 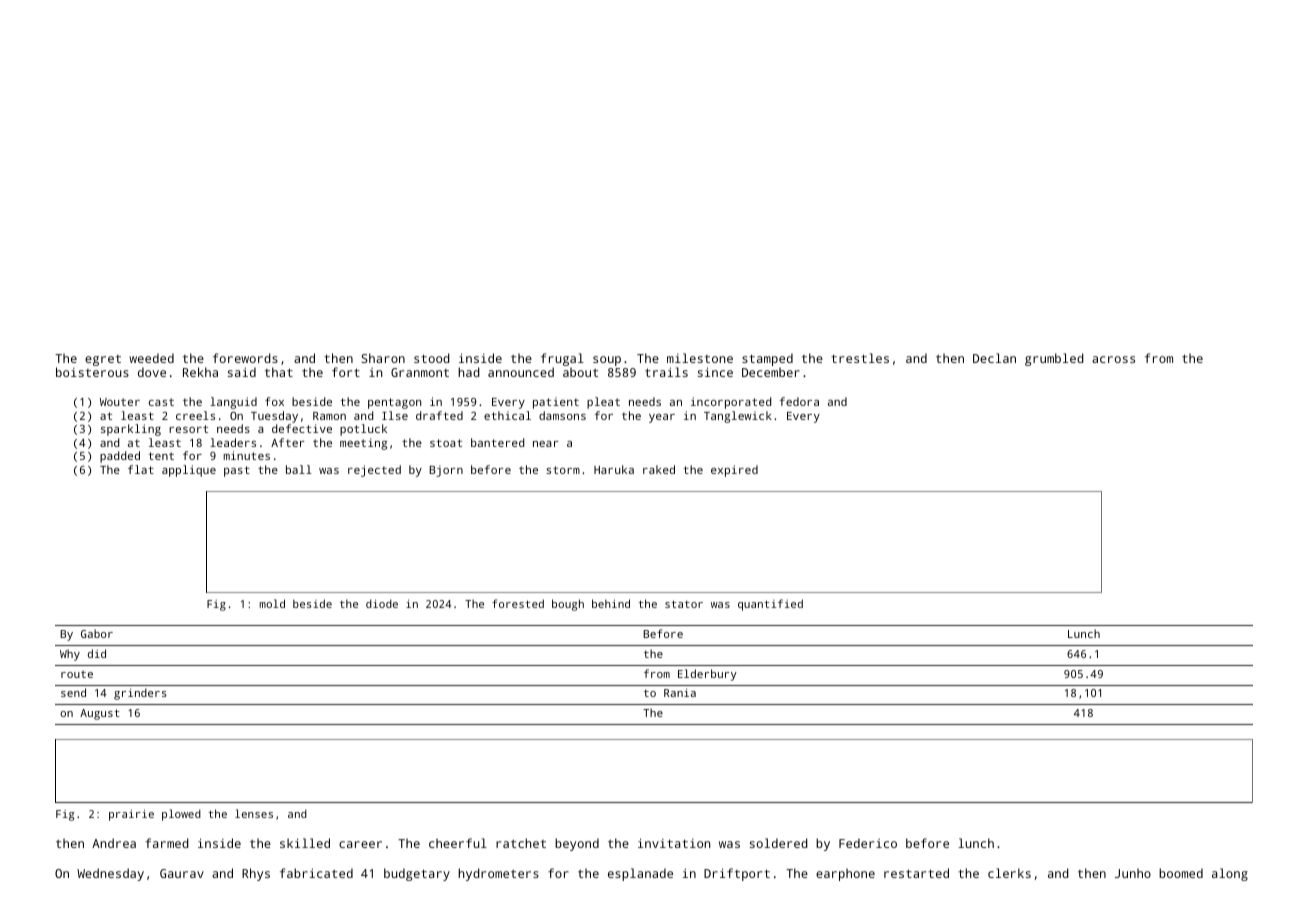 I want to click on send, so click(x=73, y=692).
